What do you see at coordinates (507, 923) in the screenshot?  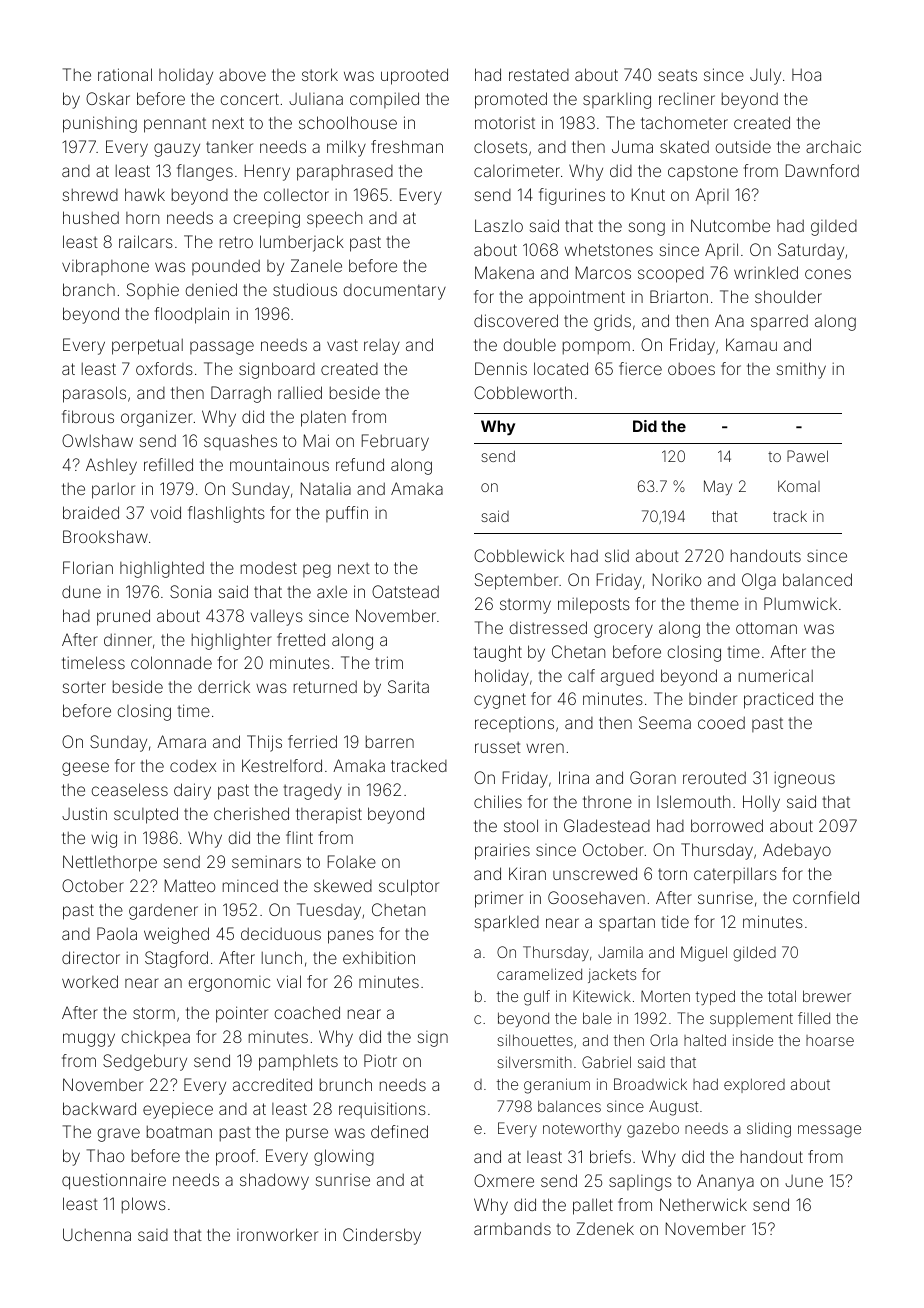 I see `sparkled` at bounding box center [507, 923].
